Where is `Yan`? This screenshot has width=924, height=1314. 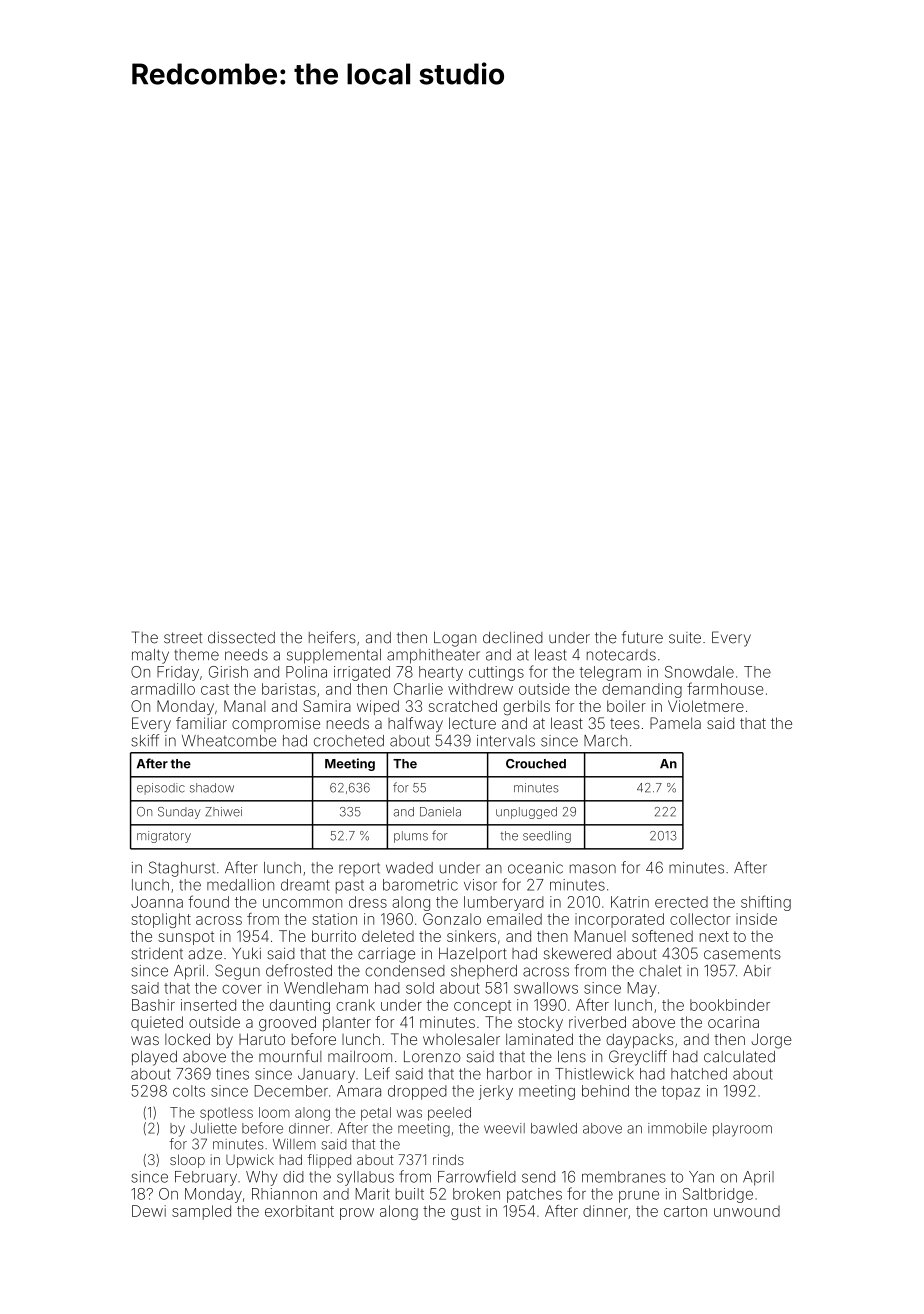
Yan is located at coordinates (701, 1177).
